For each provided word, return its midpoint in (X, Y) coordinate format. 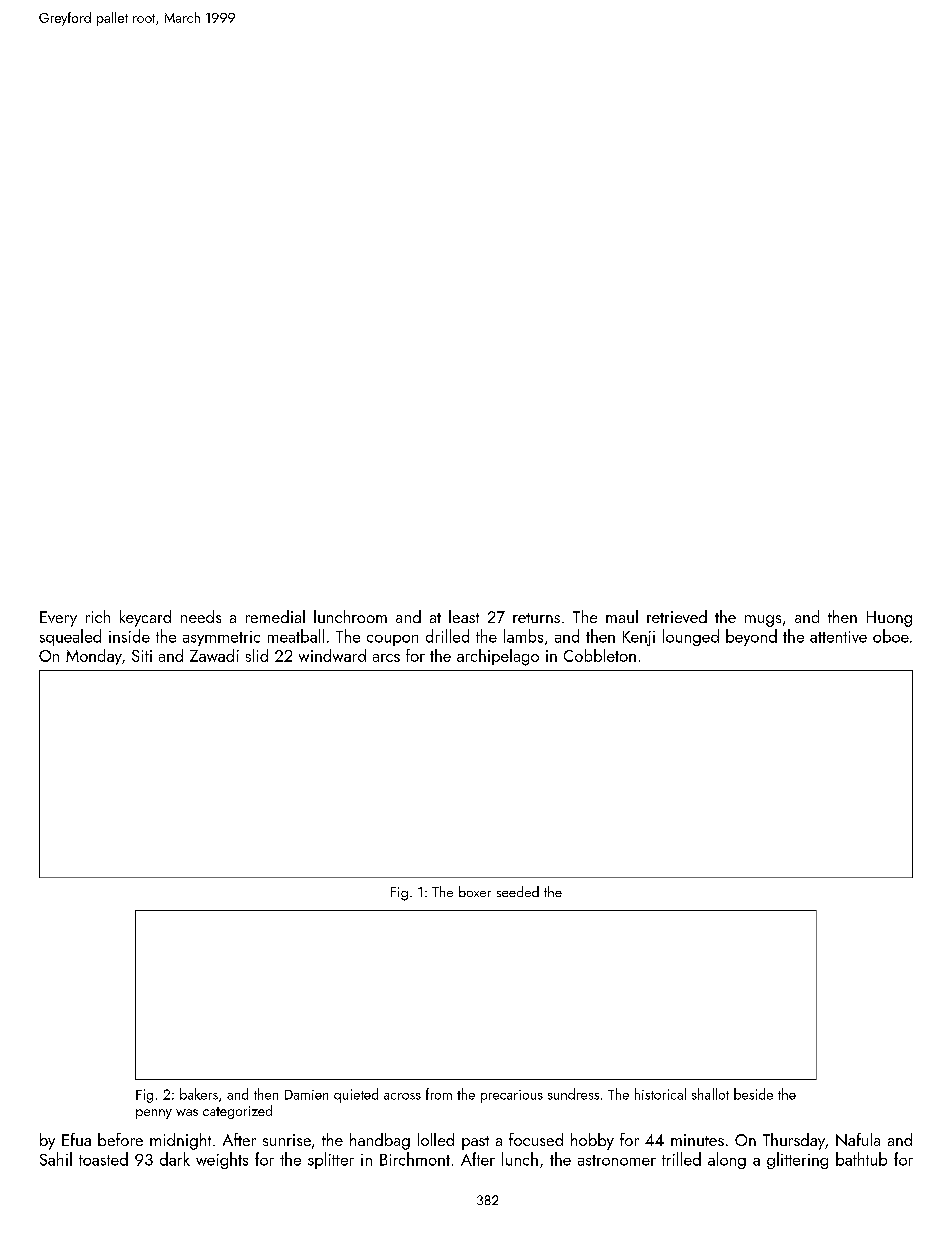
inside (129, 636)
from (439, 1094)
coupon (392, 640)
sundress (573, 1094)
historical (660, 1094)
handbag (380, 1141)
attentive (838, 637)
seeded (518, 891)
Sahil (56, 1159)
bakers (199, 1094)
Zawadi (214, 655)
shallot (710, 1094)
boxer (475, 891)
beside (753, 1094)
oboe (891, 636)
